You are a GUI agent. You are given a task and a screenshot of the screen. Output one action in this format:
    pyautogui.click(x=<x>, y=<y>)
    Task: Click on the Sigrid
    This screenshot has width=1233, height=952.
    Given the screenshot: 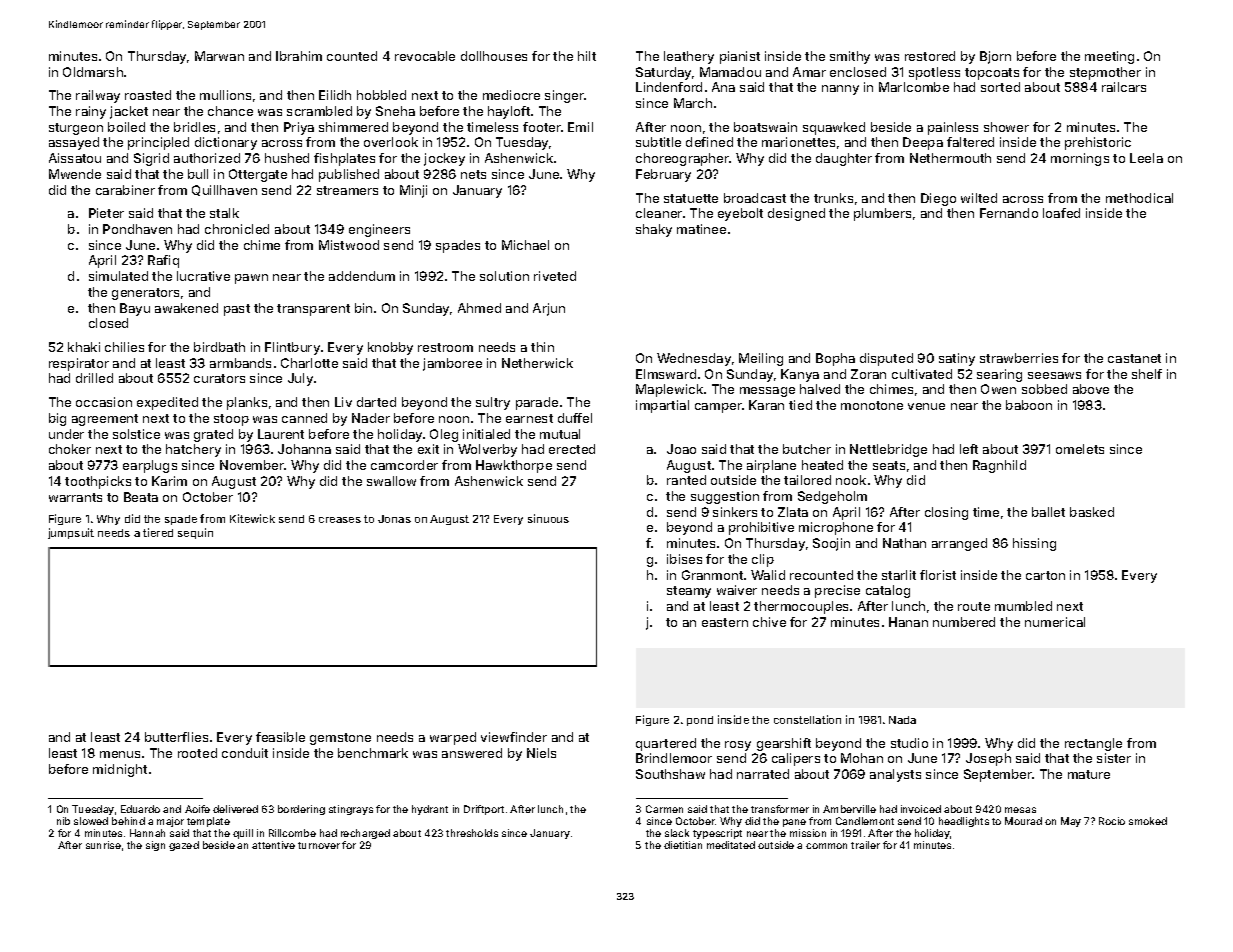 What is the action you would take?
    pyautogui.click(x=151, y=159)
